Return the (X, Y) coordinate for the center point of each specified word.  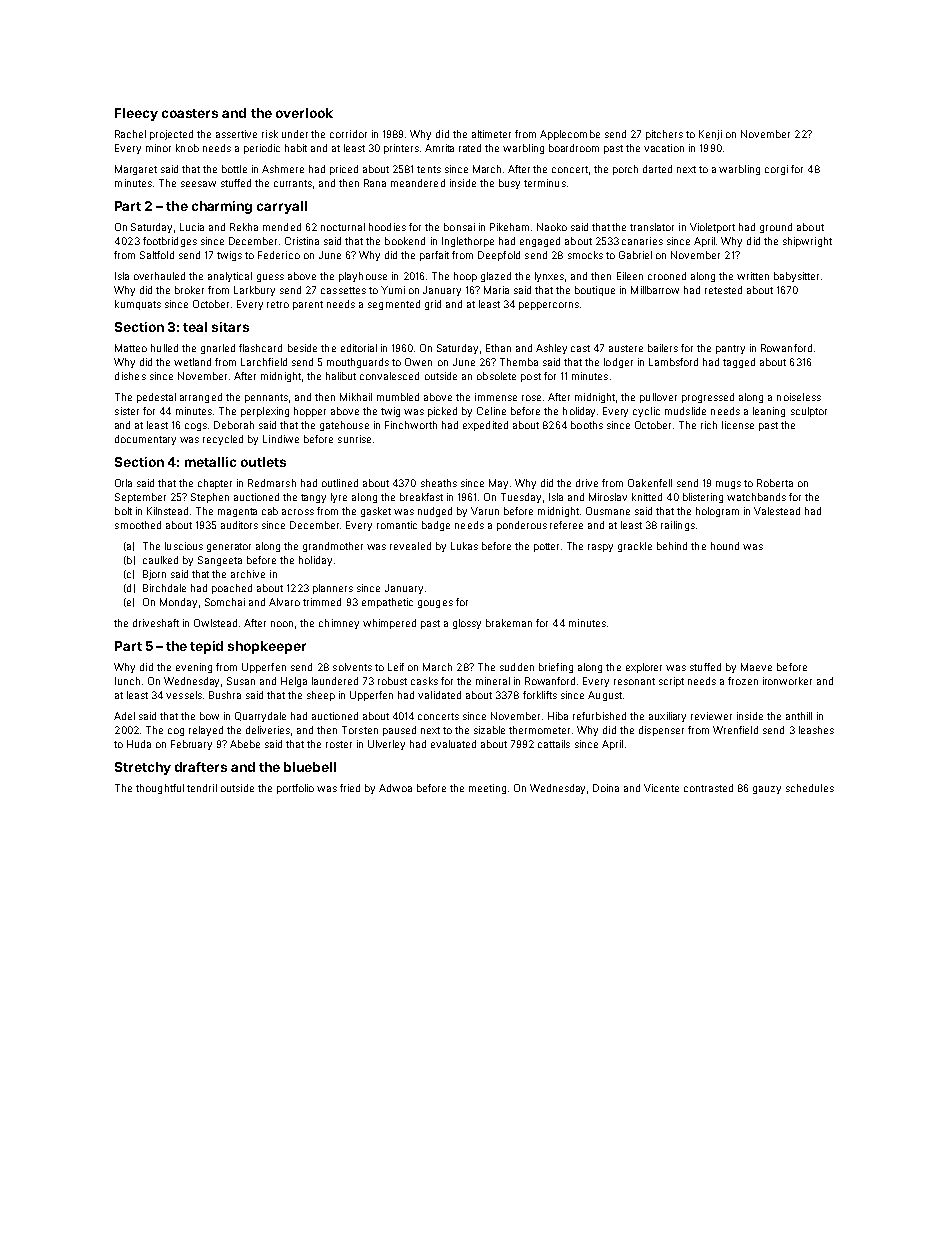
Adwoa (395, 788)
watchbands (756, 497)
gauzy (767, 790)
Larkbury (254, 291)
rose (531, 398)
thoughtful (160, 789)
